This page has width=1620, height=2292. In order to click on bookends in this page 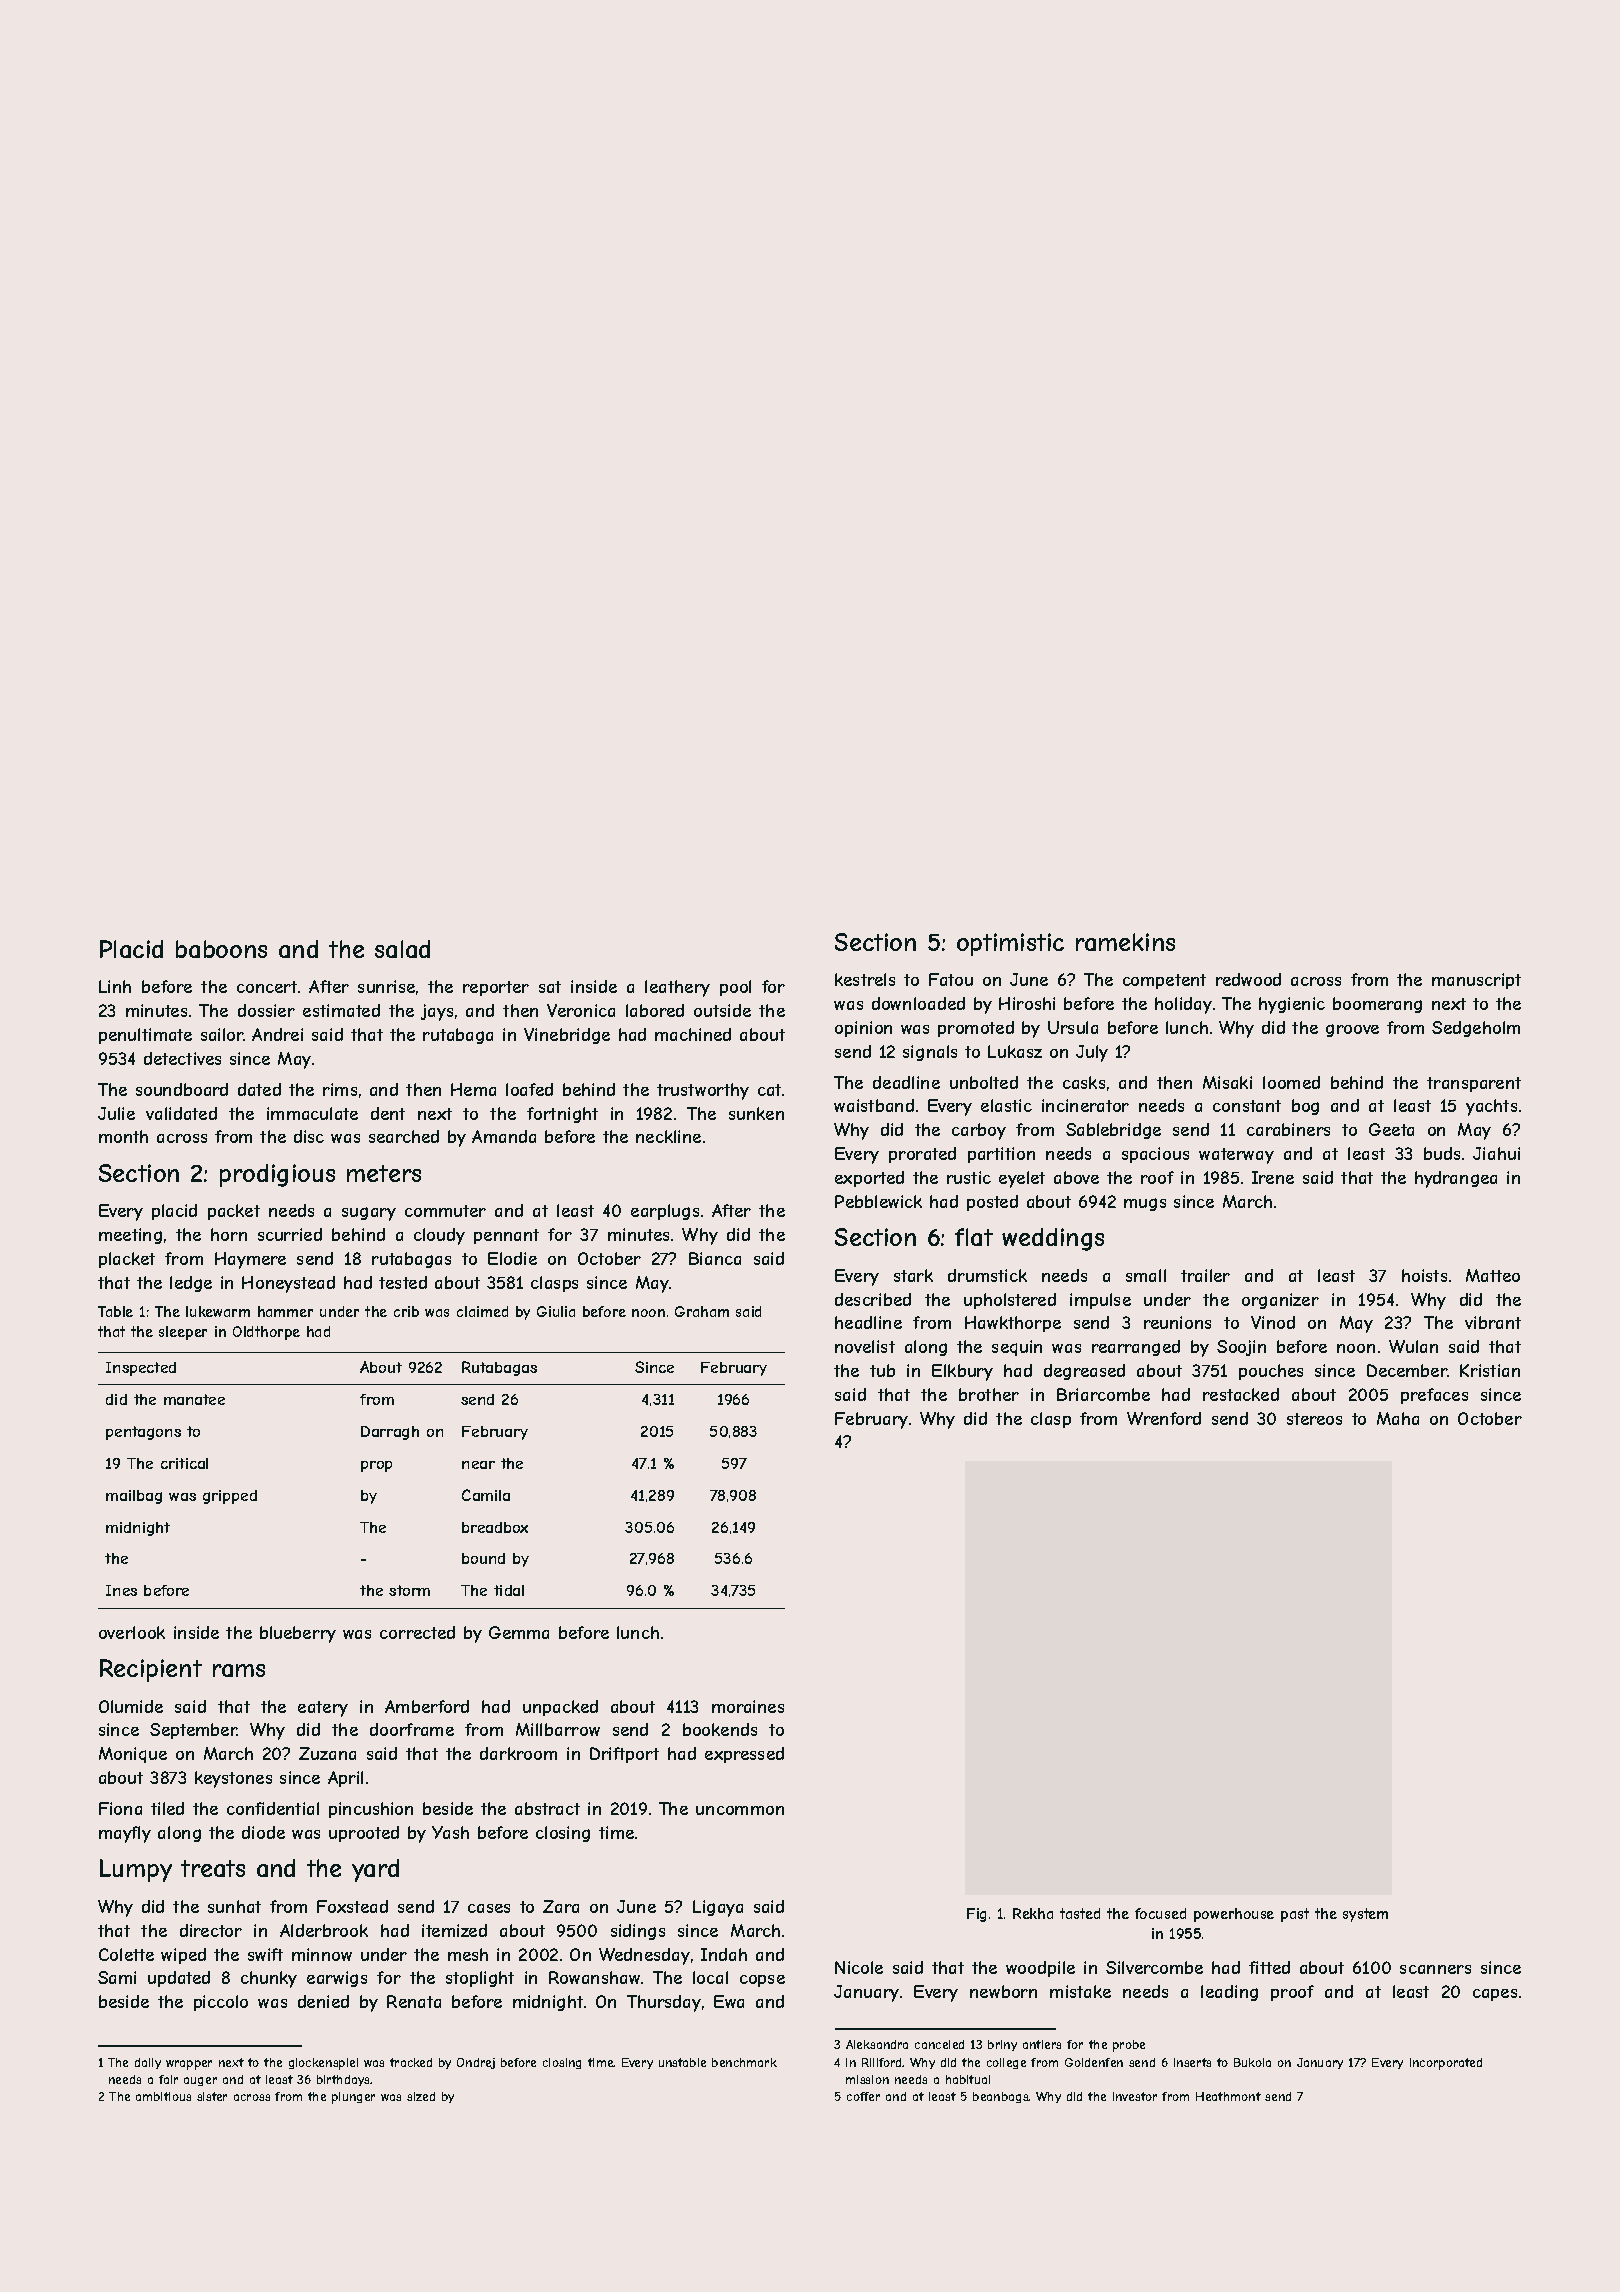, I will do `click(720, 1729)`.
